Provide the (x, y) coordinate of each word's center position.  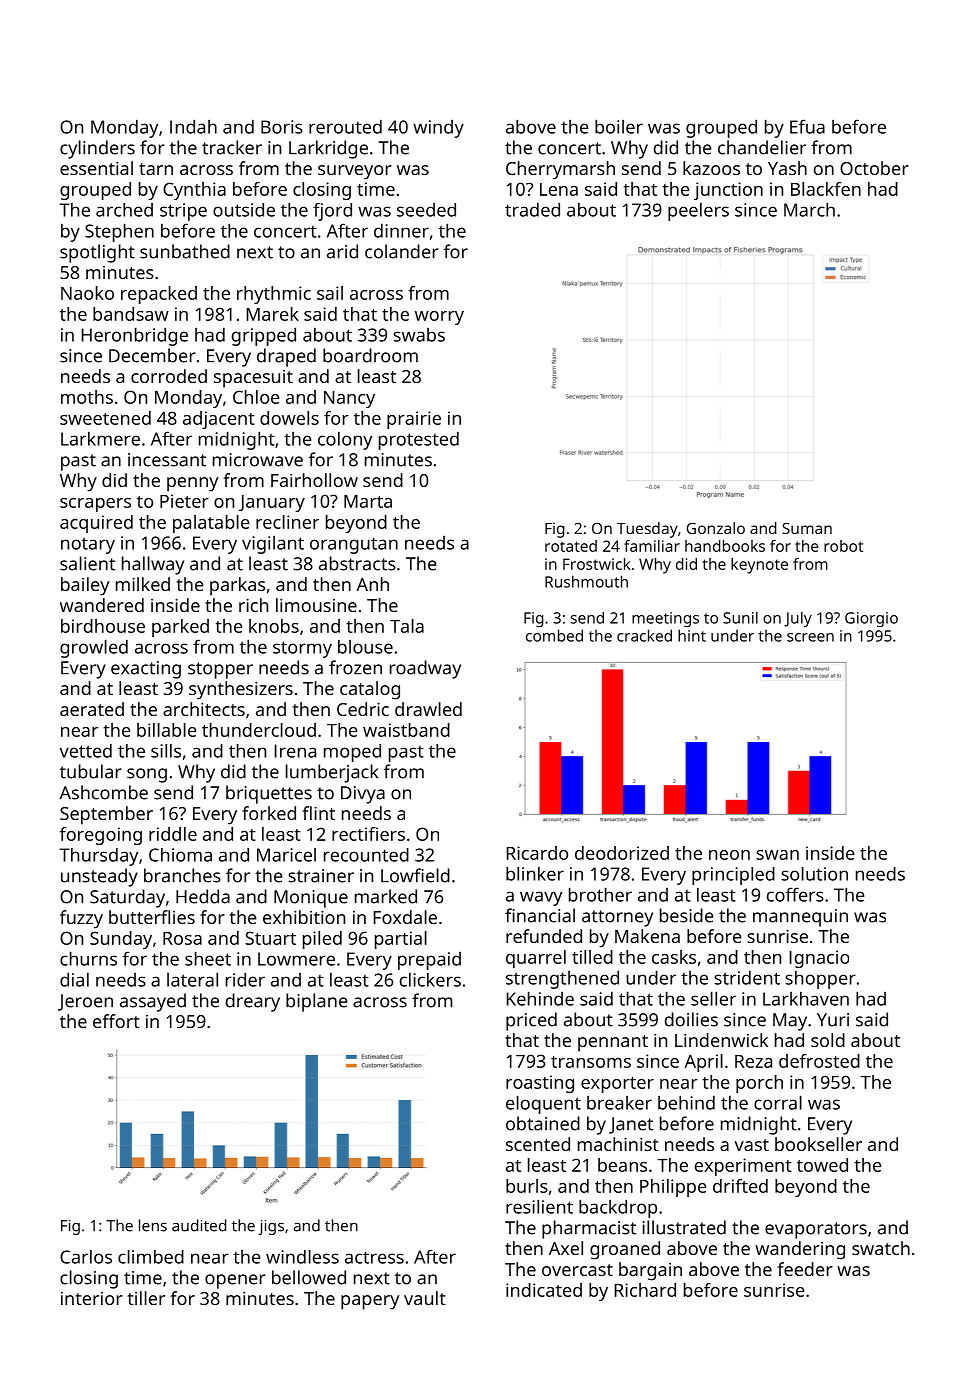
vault (425, 1298)
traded (532, 209)
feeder (805, 1269)
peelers (698, 212)
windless (302, 1257)
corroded (169, 376)
